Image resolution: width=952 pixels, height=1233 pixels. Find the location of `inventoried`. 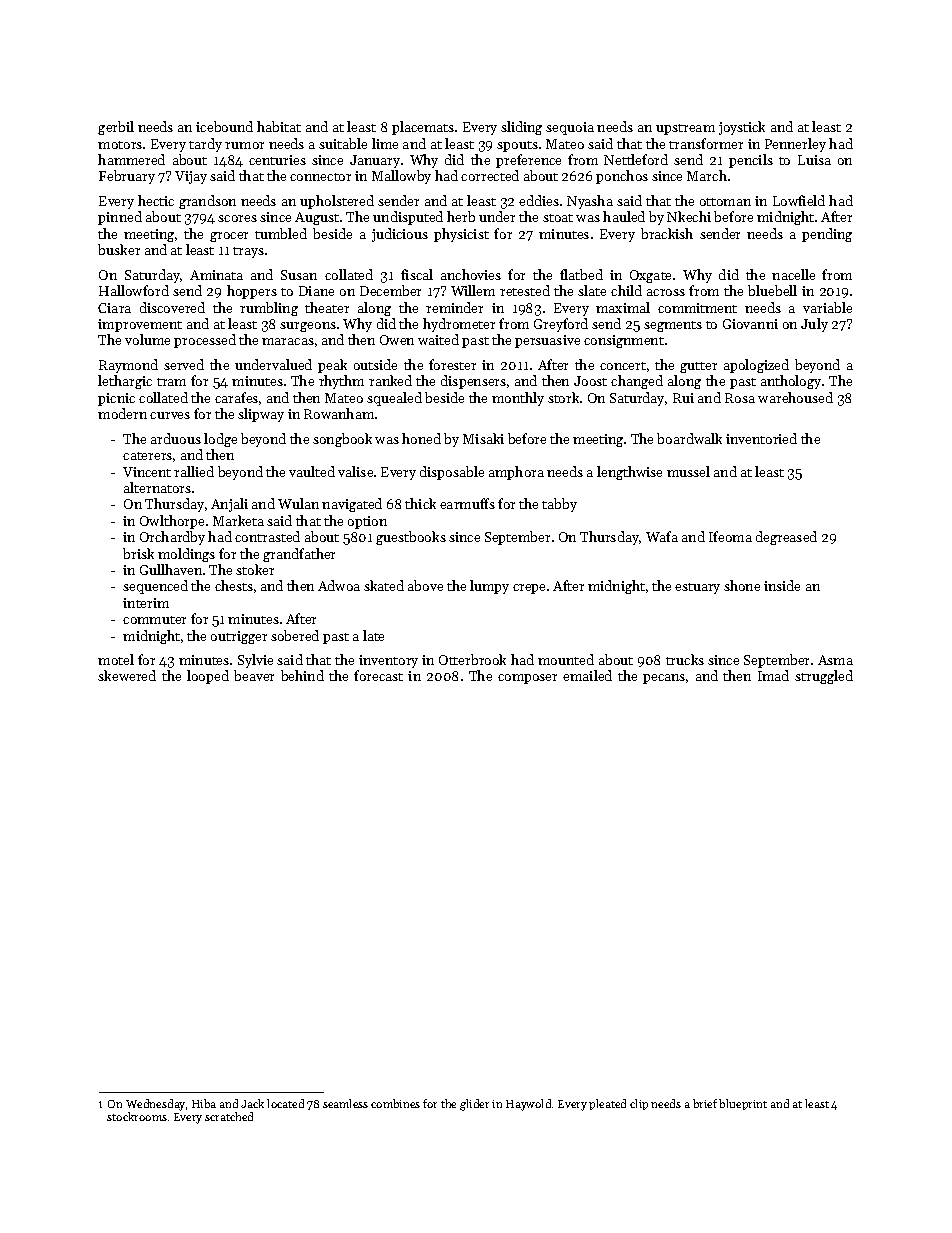

inventoried is located at coordinates (761, 438).
